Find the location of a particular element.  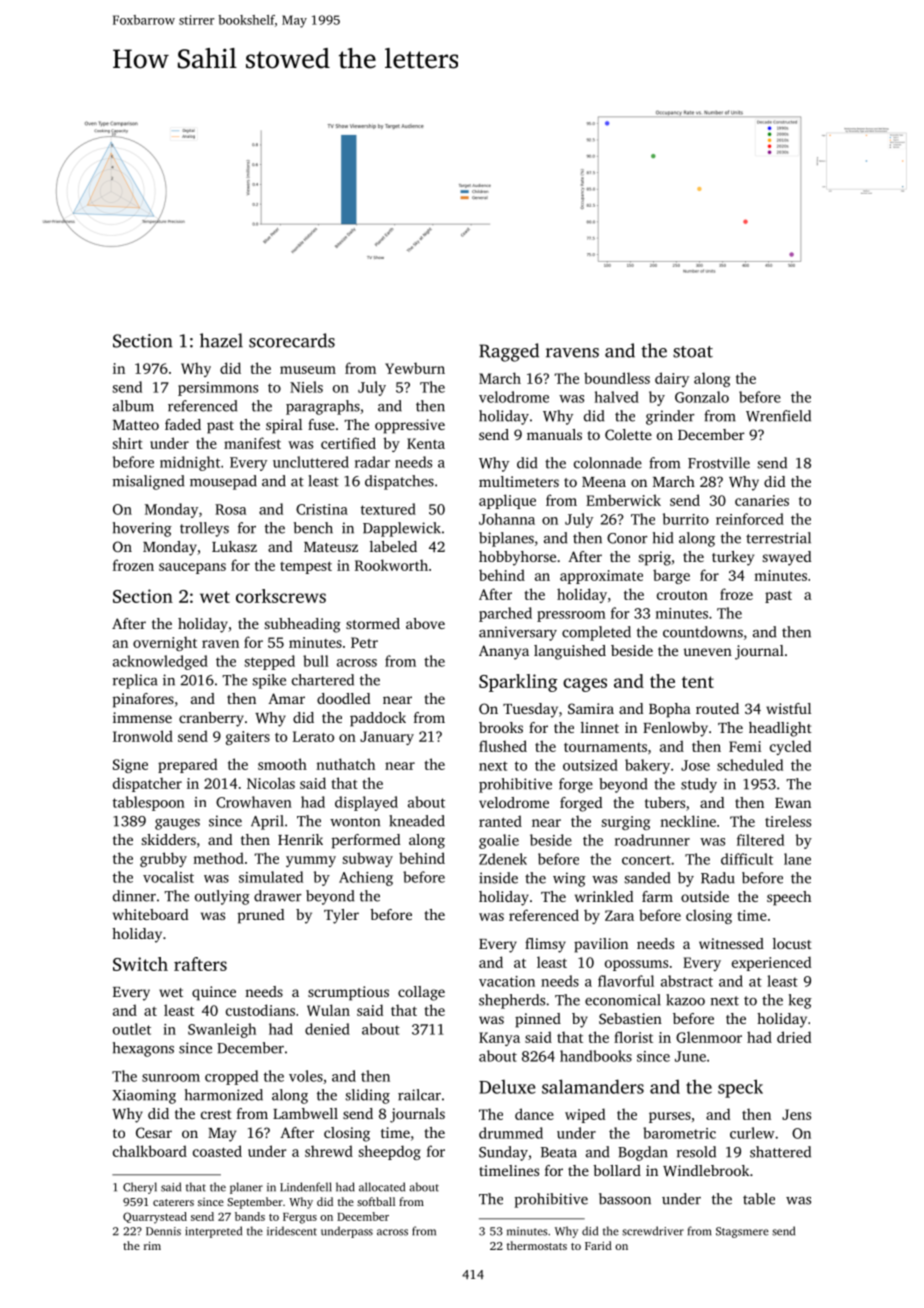

Yewburn is located at coordinates (415, 368).
